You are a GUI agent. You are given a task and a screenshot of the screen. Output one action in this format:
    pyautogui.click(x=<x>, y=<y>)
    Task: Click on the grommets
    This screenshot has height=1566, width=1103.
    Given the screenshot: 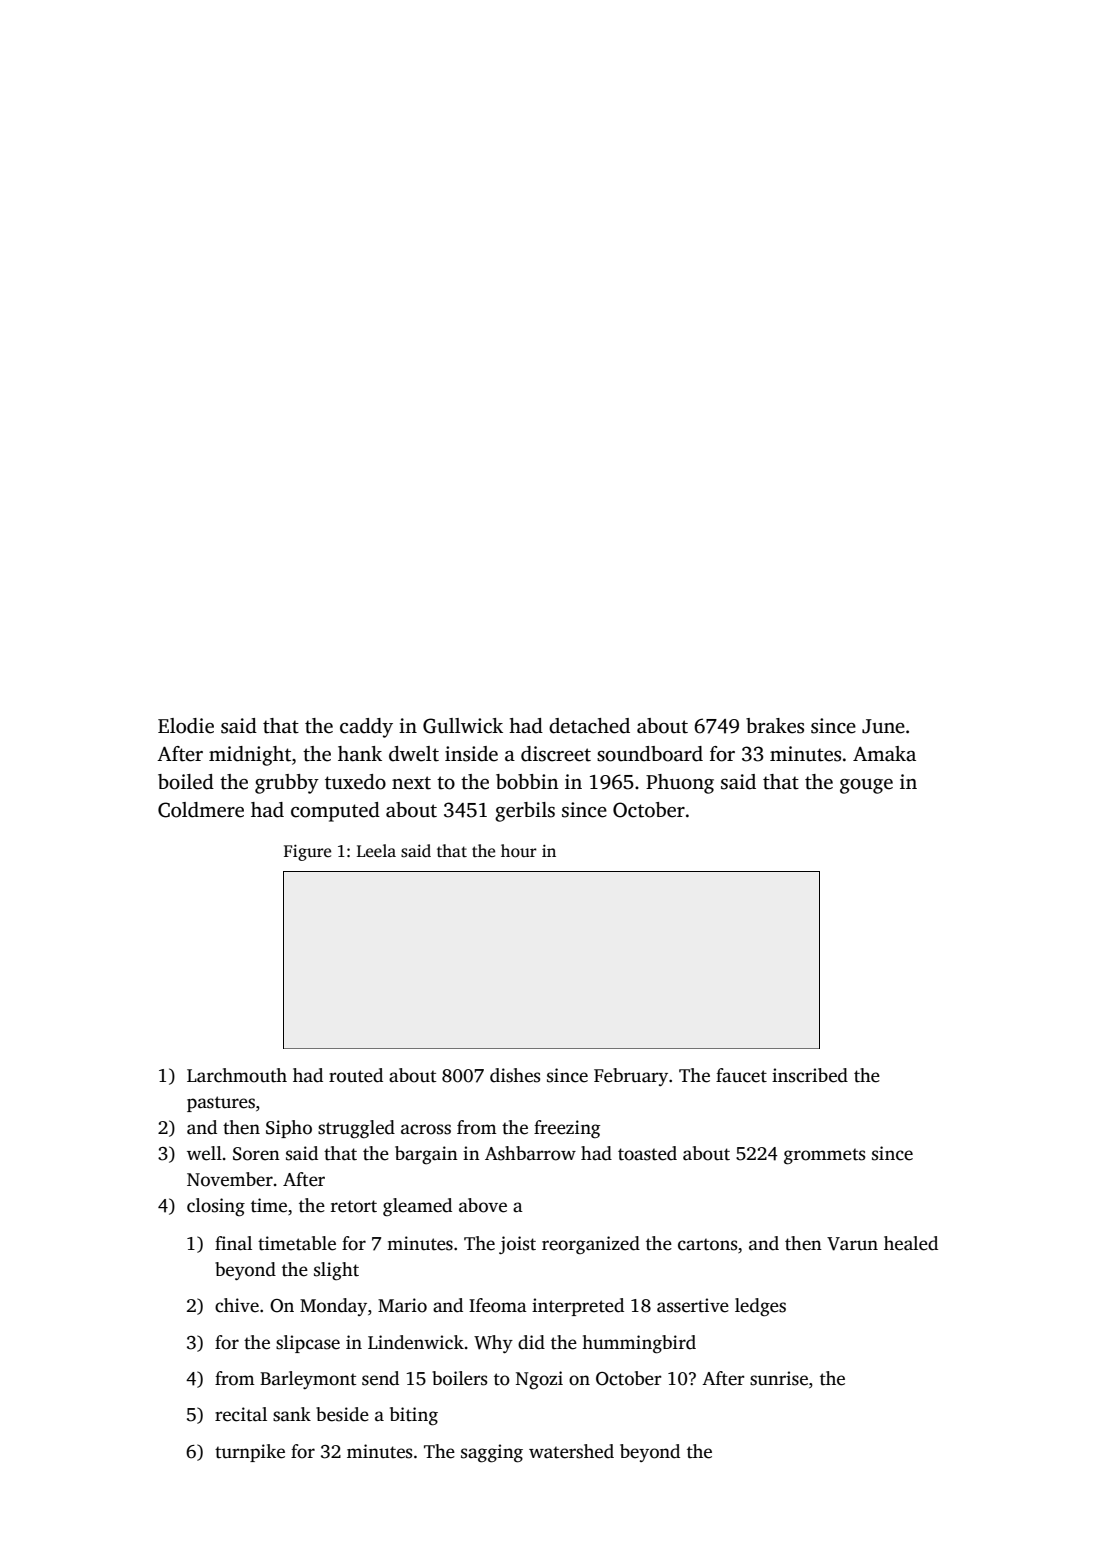 What is the action you would take?
    pyautogui.click(x=824, y=1157)
